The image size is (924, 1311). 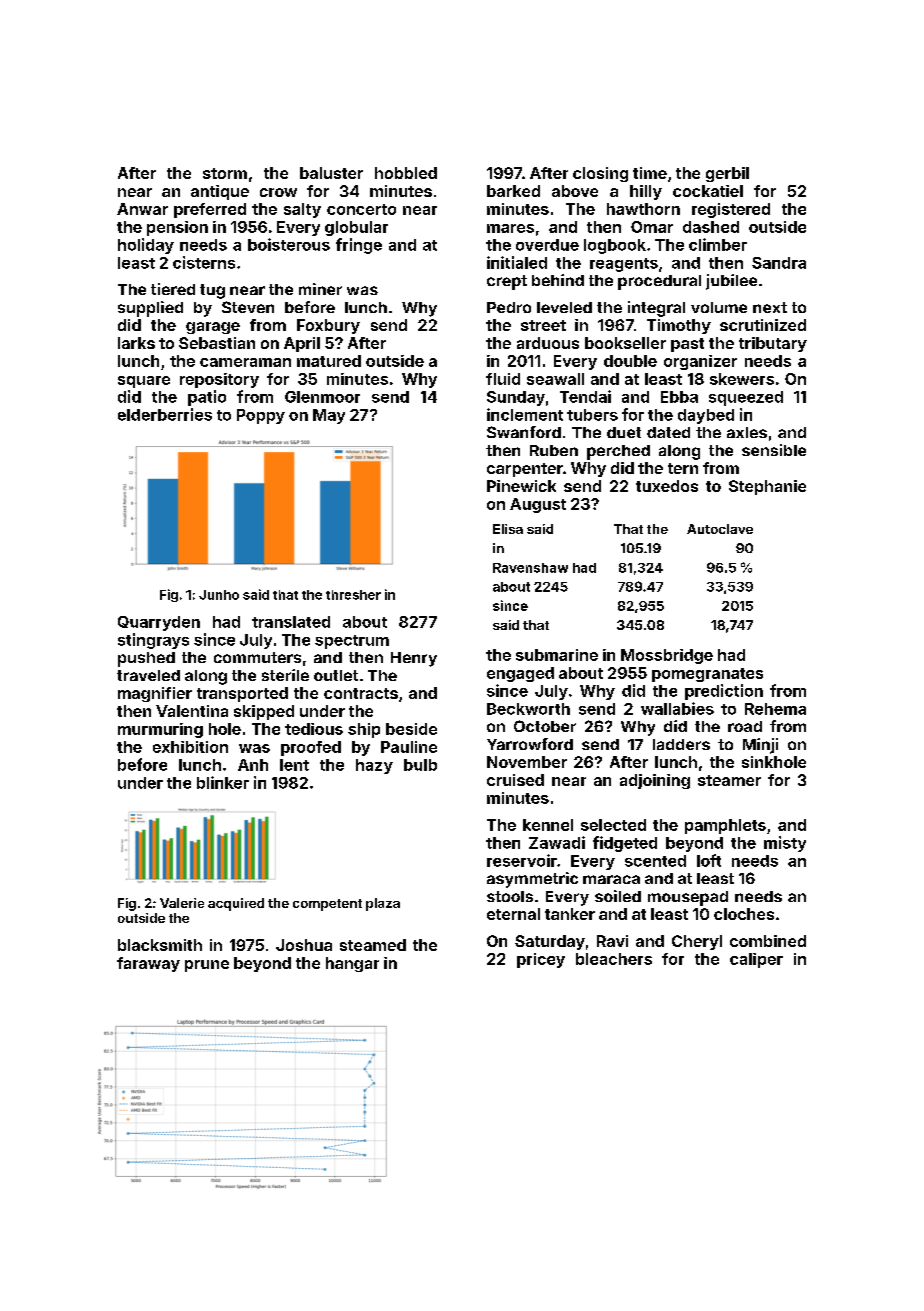 What do you see at coordinates (142, 209) in the document?
I see `Anwar` at bounding box center [142, 209].
